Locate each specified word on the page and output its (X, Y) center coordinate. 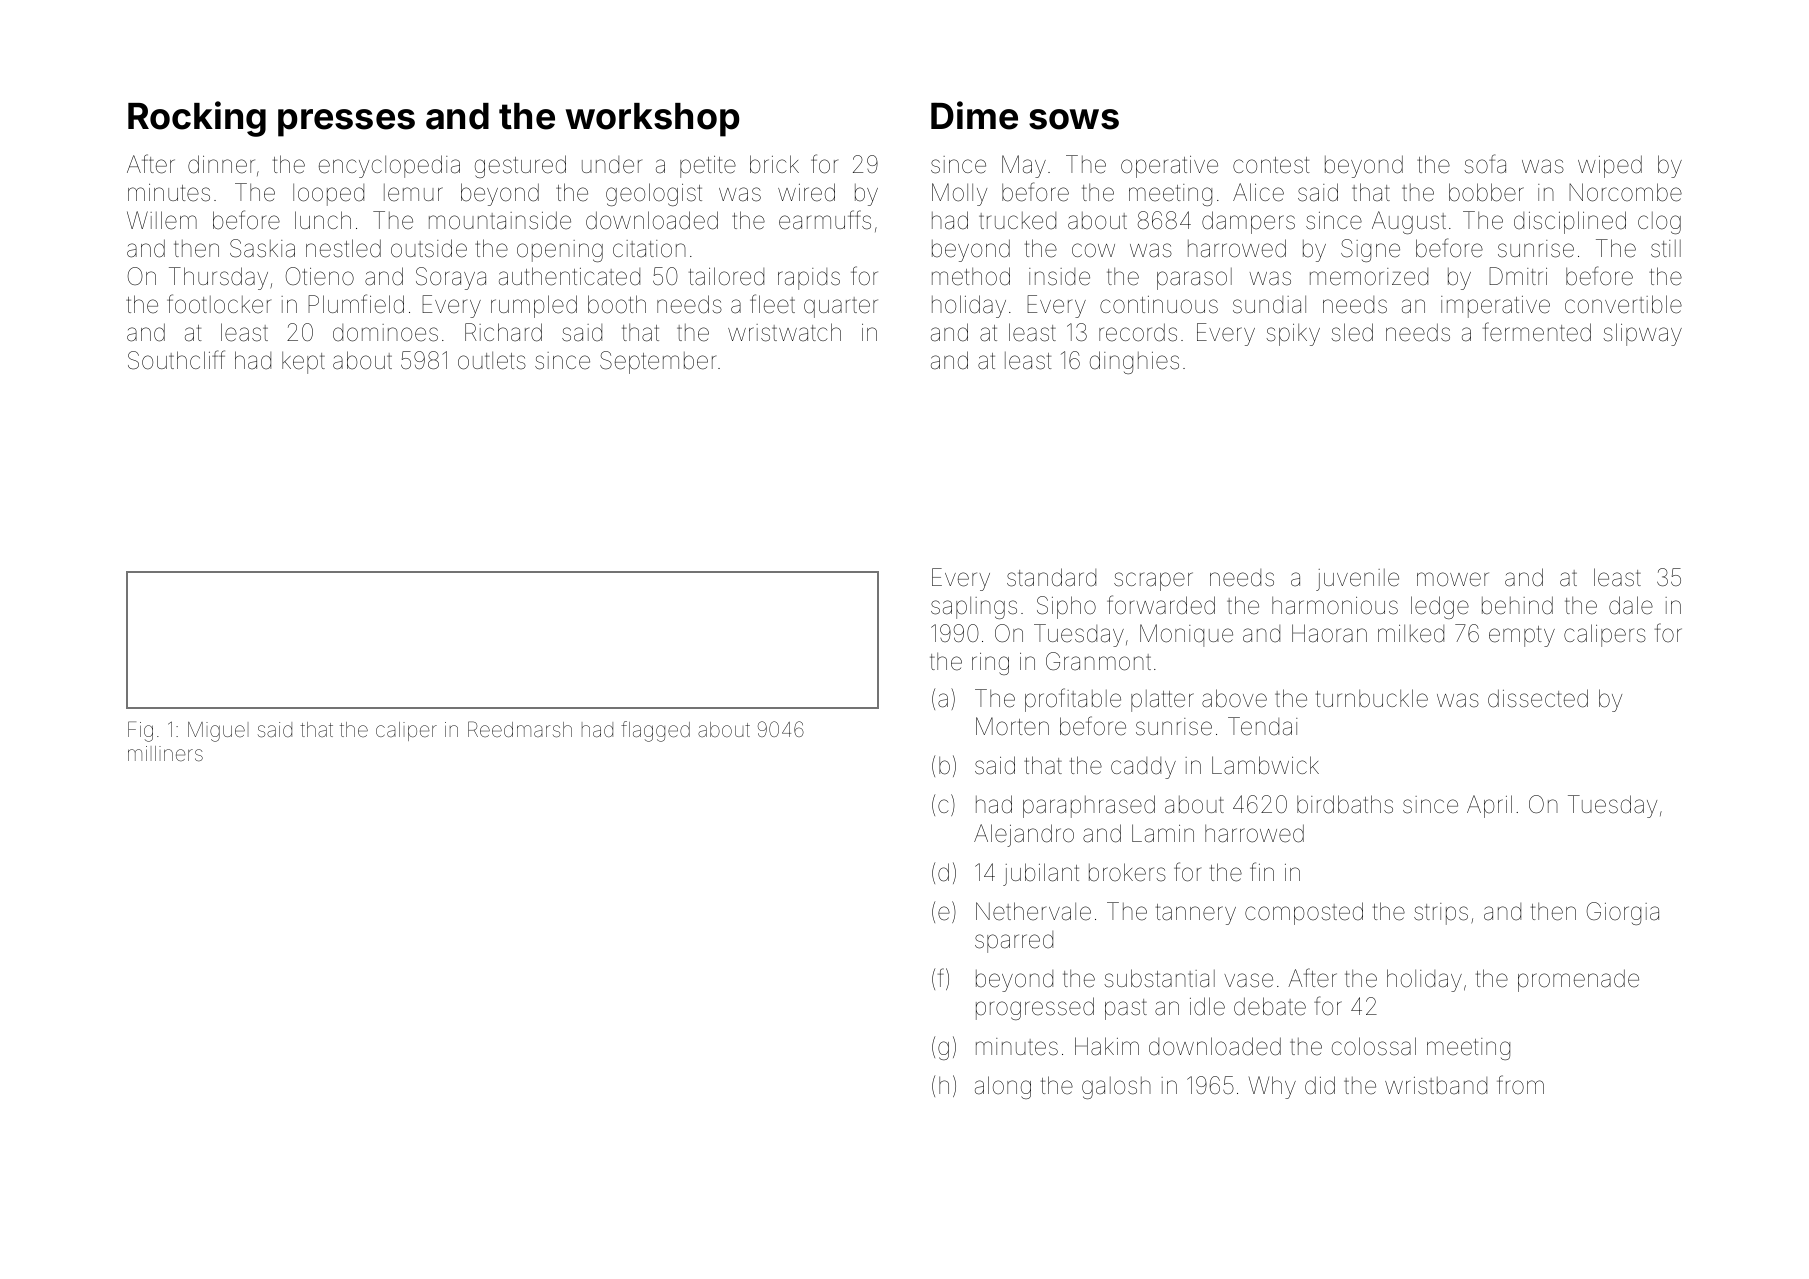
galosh (1116, 1088)
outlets (492, 361)
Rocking (197, 119)
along (1003, 1087)
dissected (1538, 698)
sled (1352, 332)
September (658, 362)
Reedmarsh (520, 729)
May (1024, 166)
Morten (1012, 726)
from (1520, 1084)
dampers (1248, 222)
